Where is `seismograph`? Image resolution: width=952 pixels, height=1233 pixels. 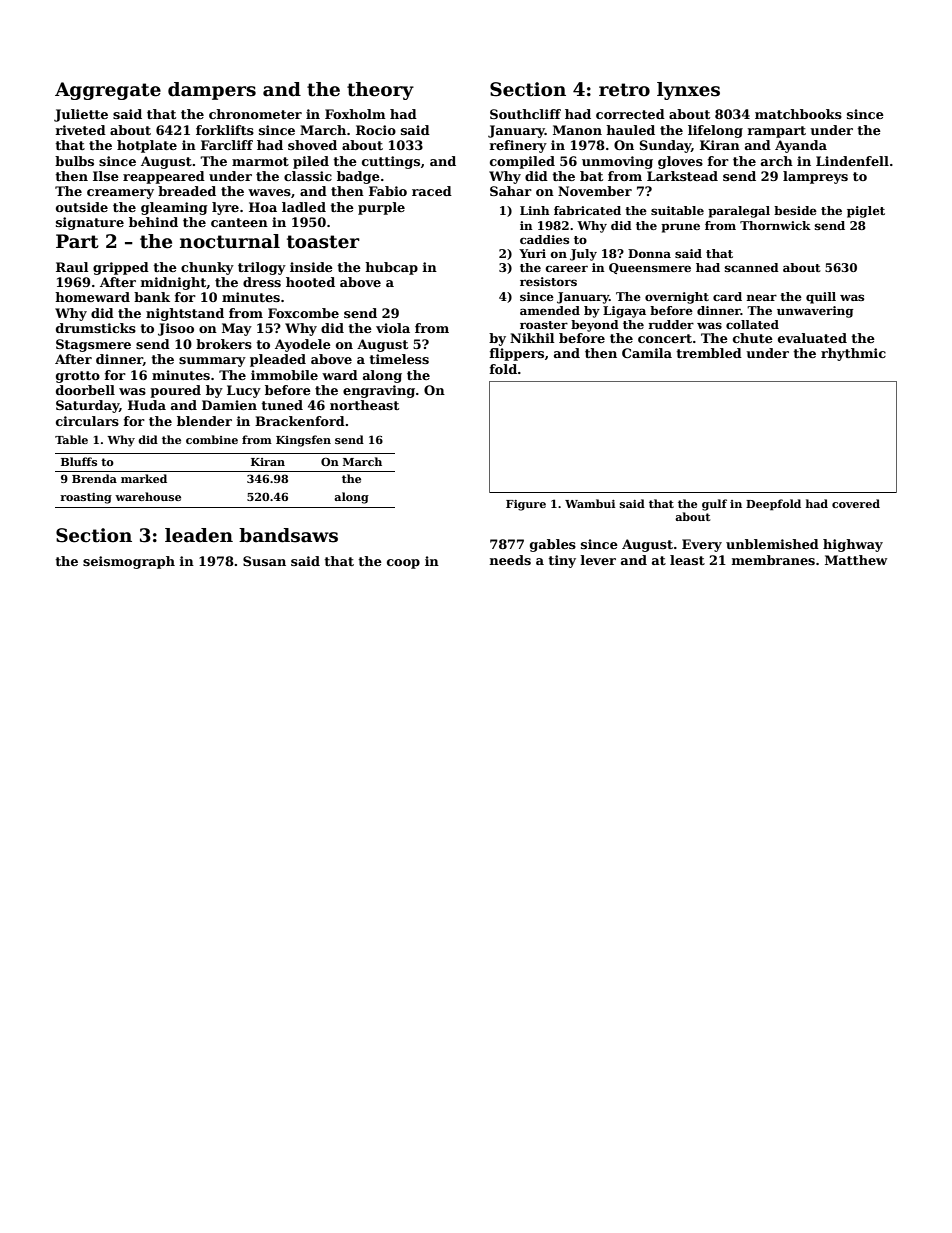
seismograph is located at coordinates (129, 562).
